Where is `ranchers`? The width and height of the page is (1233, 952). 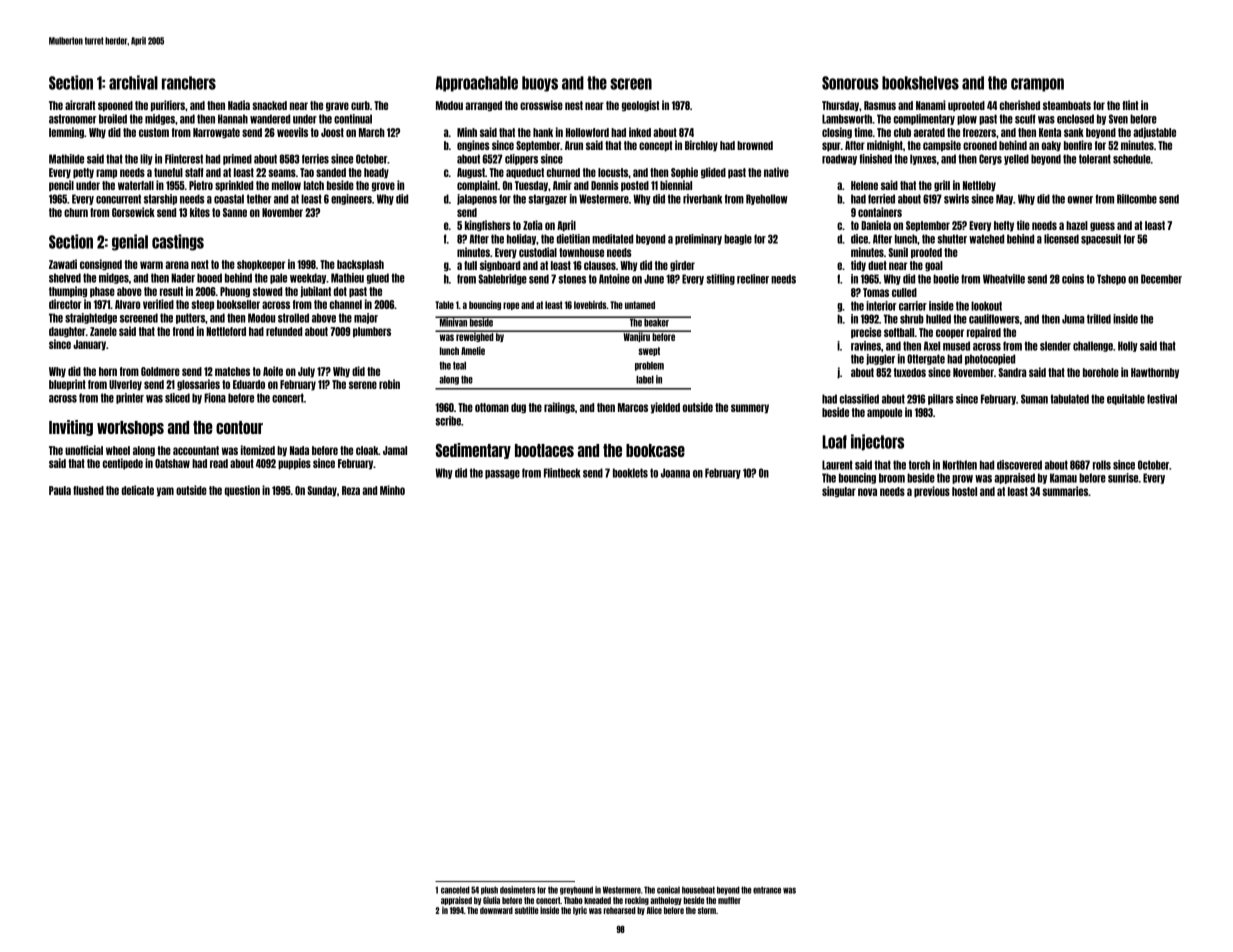 ranchers is located at coordinates (189, 83).
